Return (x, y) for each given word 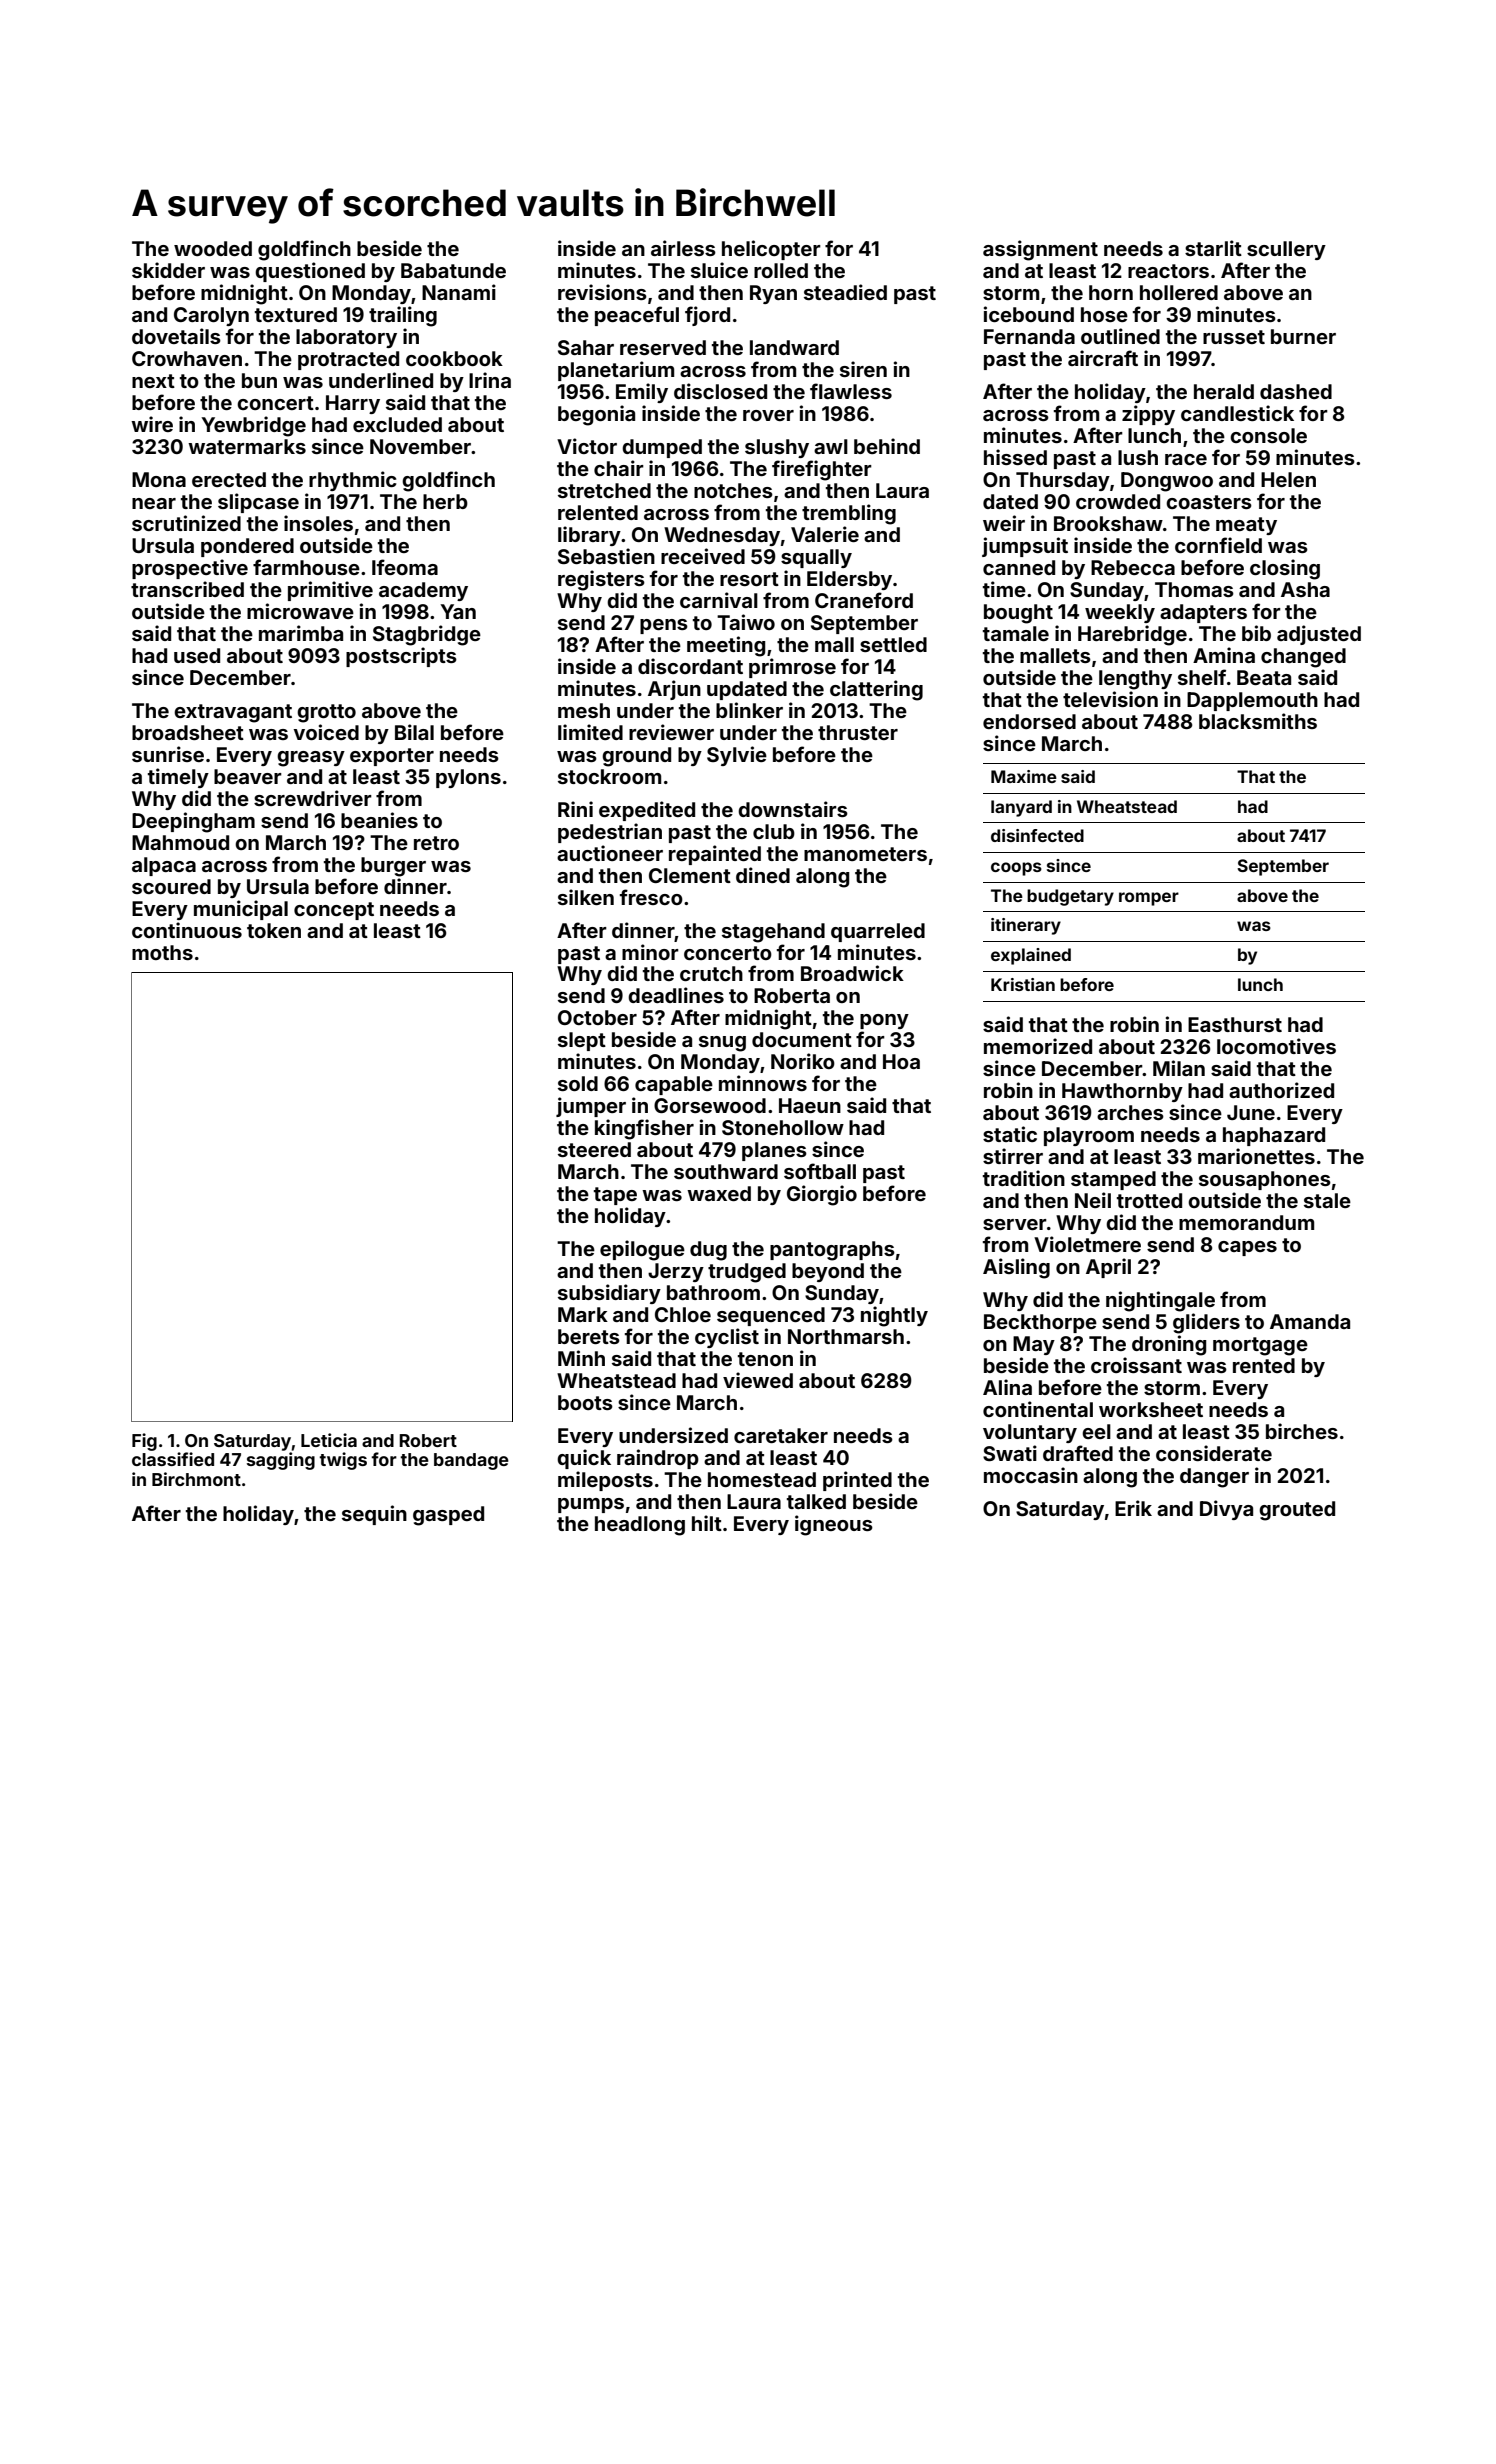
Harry (353, 404)
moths (162, 952)
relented (598, 512)
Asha (1305, 589)
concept (334, 911)
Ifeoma (405, 567)
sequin (374, 1515)
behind (887, 446)
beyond (828, 1272)
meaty (1246, 526)
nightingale (1160, 1301)
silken (586, 897)
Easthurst (1235, 1024)
